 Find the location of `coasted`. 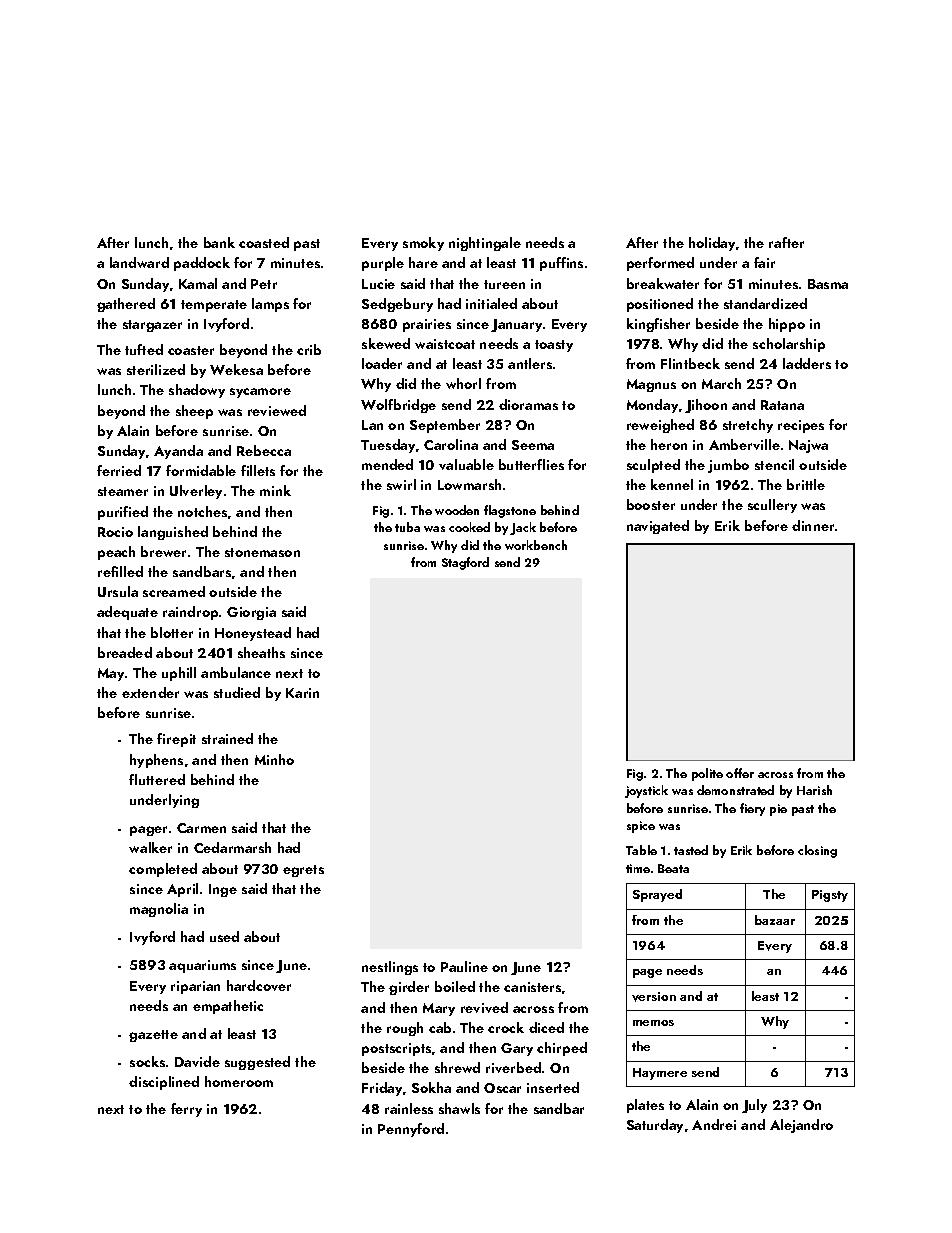

coasted is located at coordinates (264, 242).
